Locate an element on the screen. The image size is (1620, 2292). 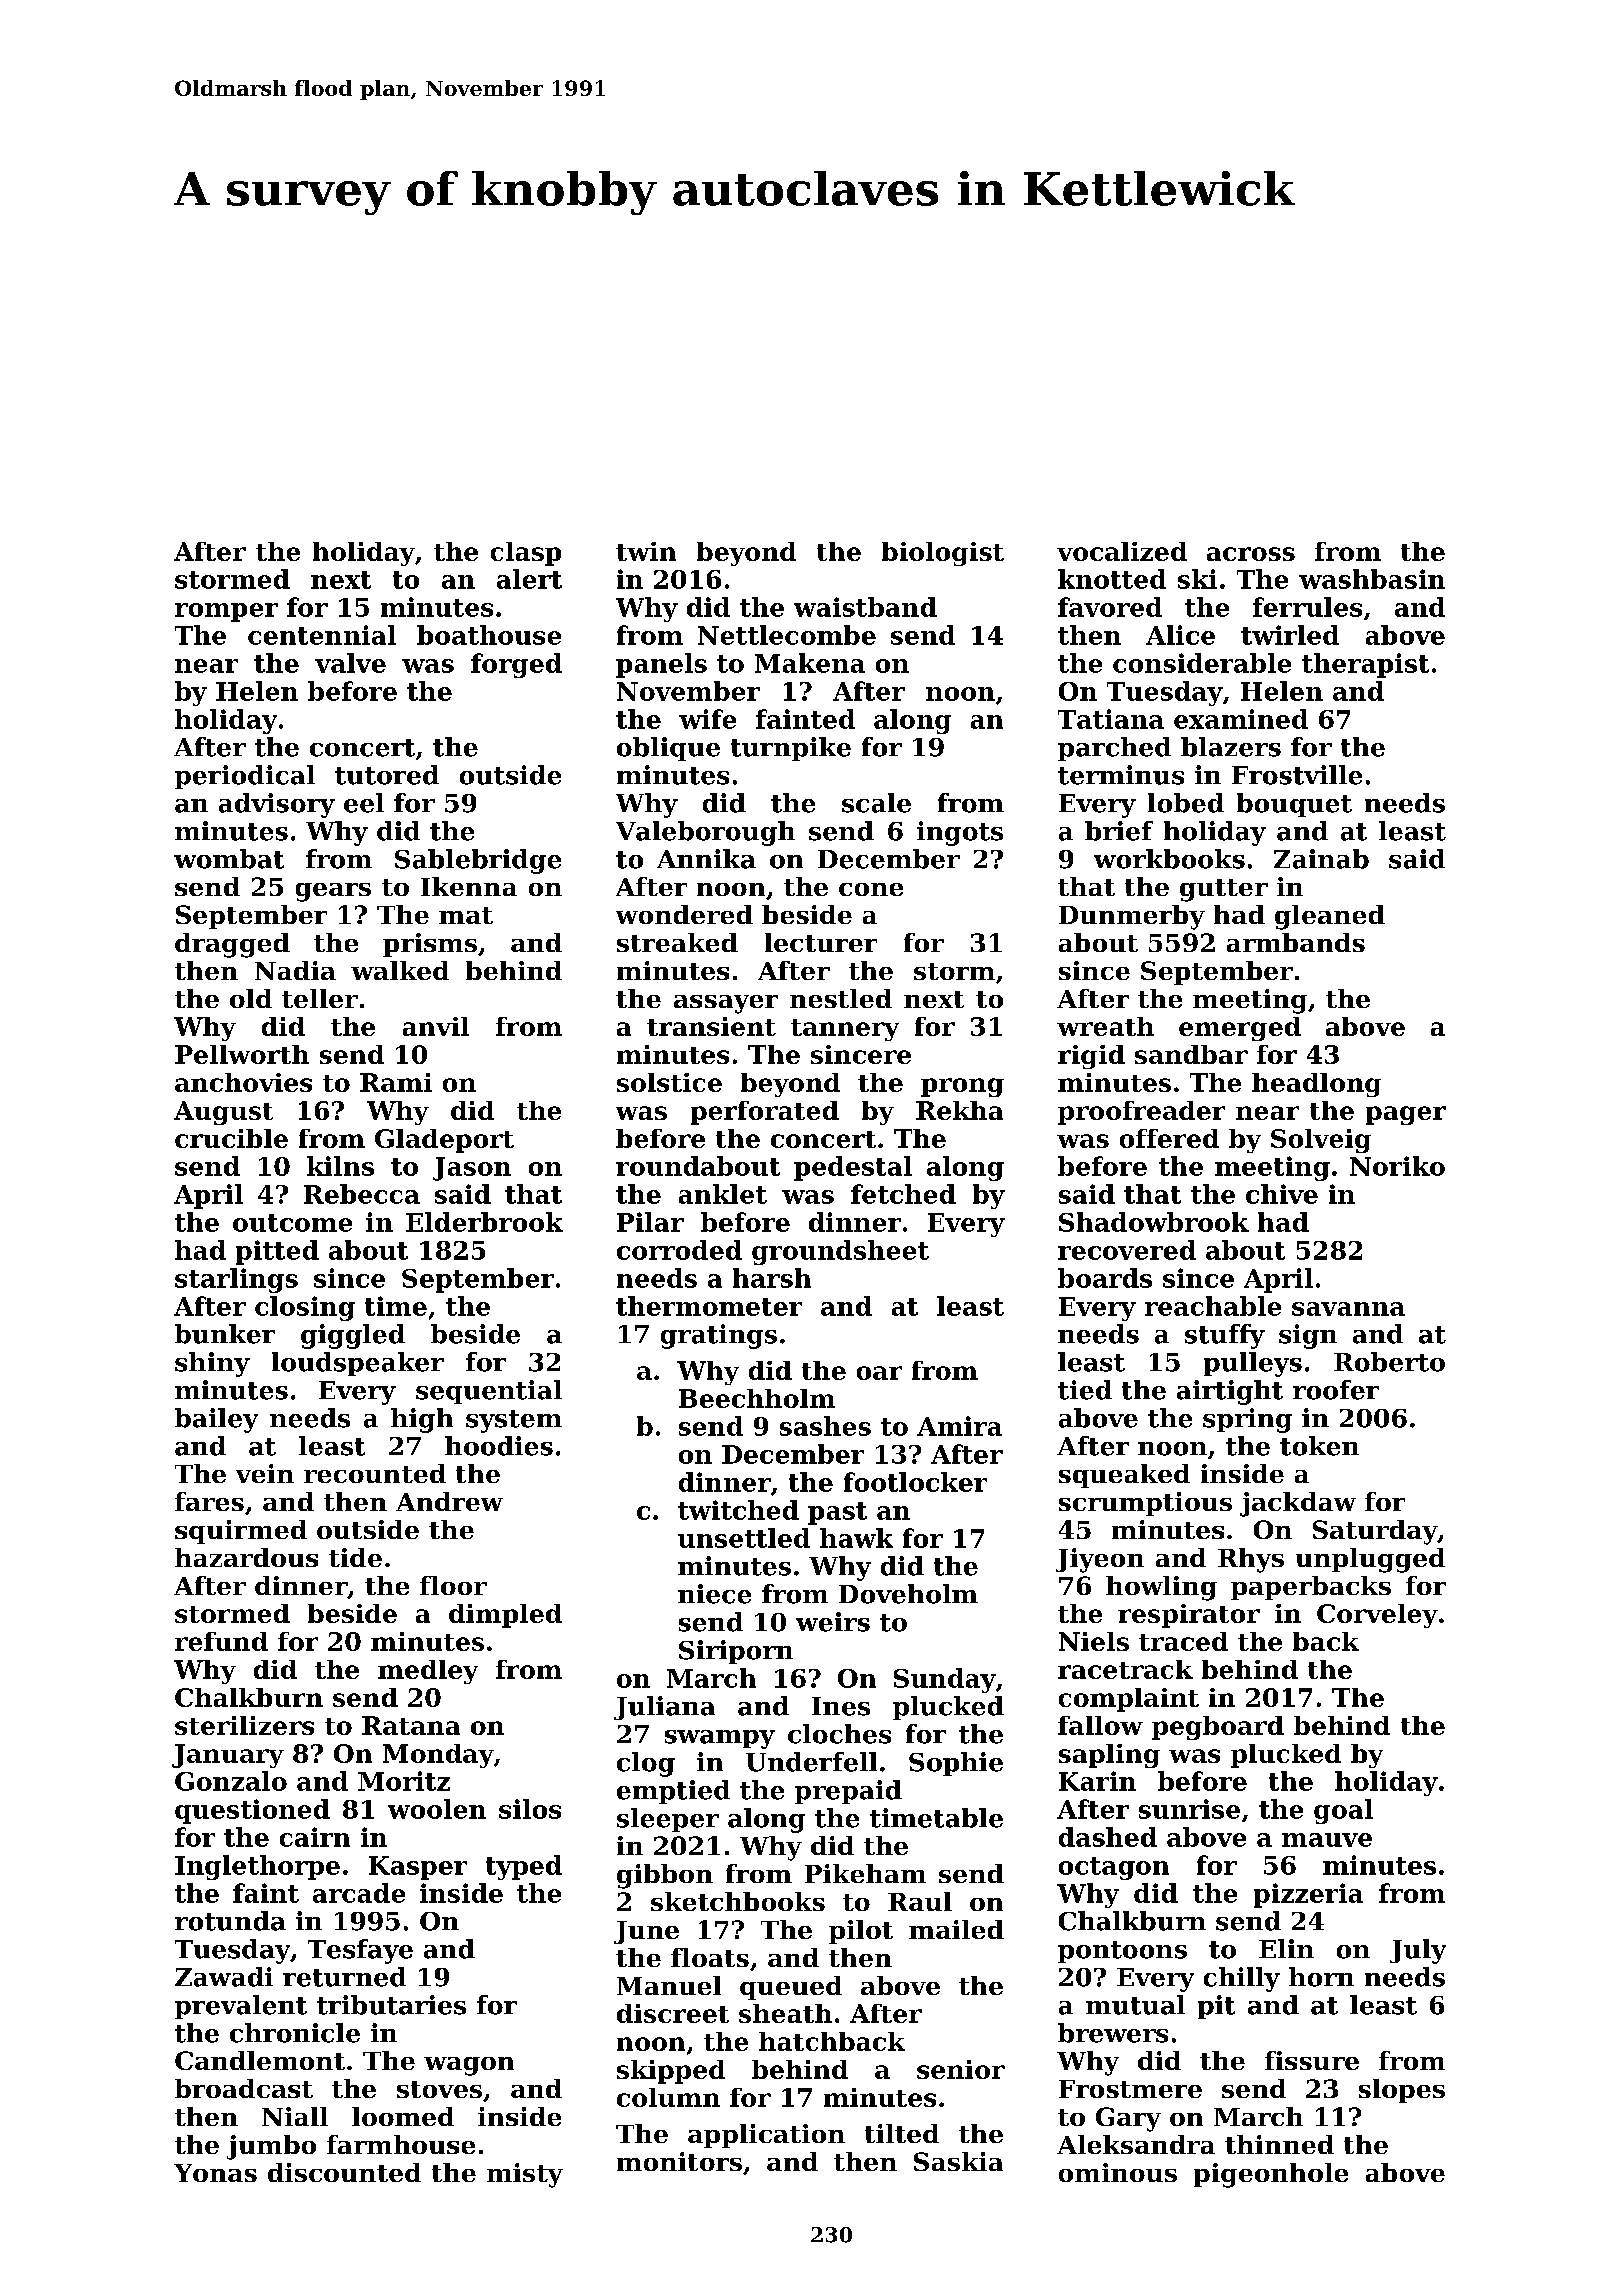
Elderbrook is located at coordinates (484, 1222).
